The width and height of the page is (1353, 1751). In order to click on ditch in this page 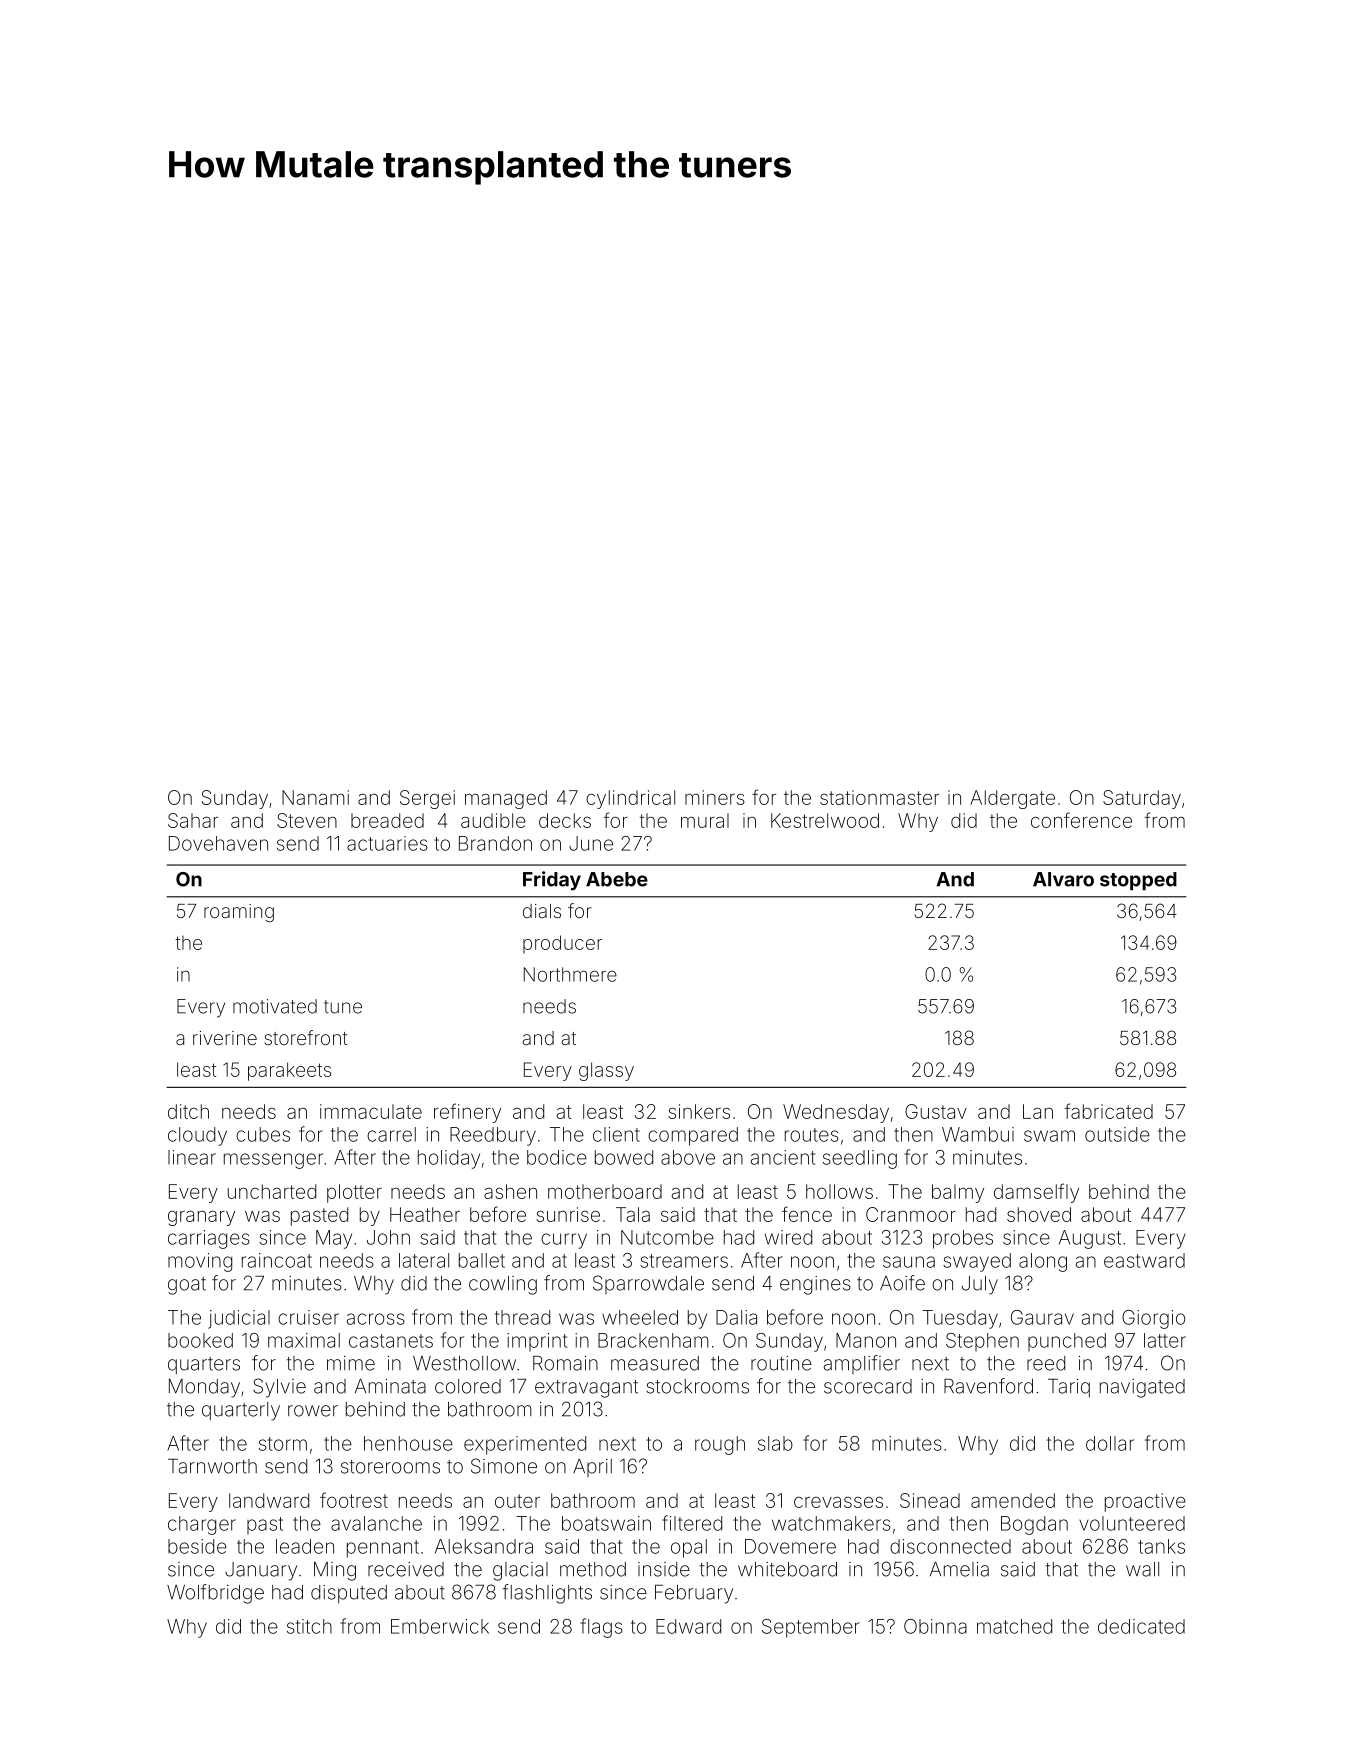, I will do `click(188, 1111)`.
